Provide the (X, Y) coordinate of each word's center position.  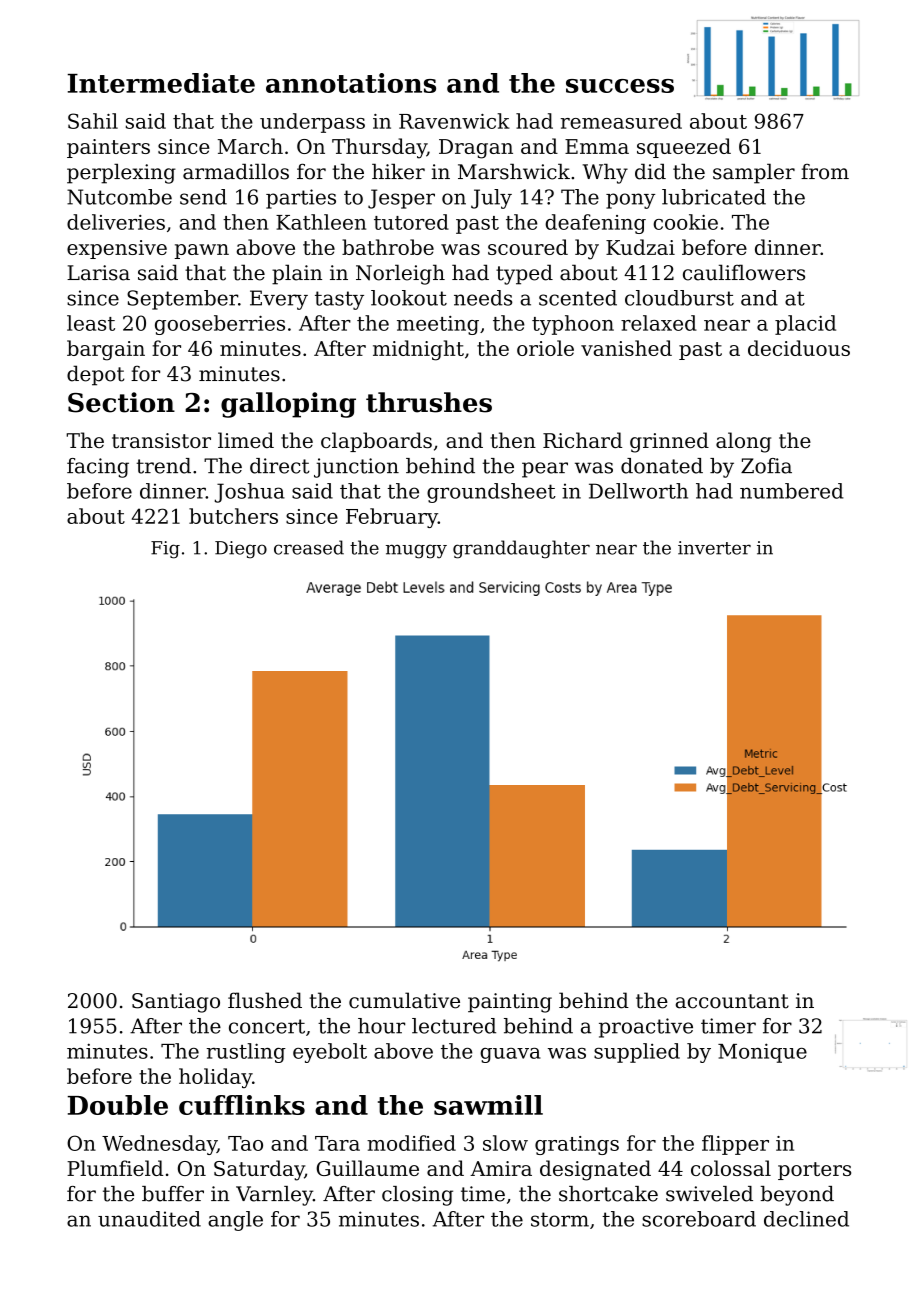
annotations (351, 83)
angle (235, 1221)
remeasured (621, 121)
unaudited (149, 1219)
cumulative (404, 1000)
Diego (241, 550)
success (620, 86)
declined (806, 1219)
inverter (714, 548)
